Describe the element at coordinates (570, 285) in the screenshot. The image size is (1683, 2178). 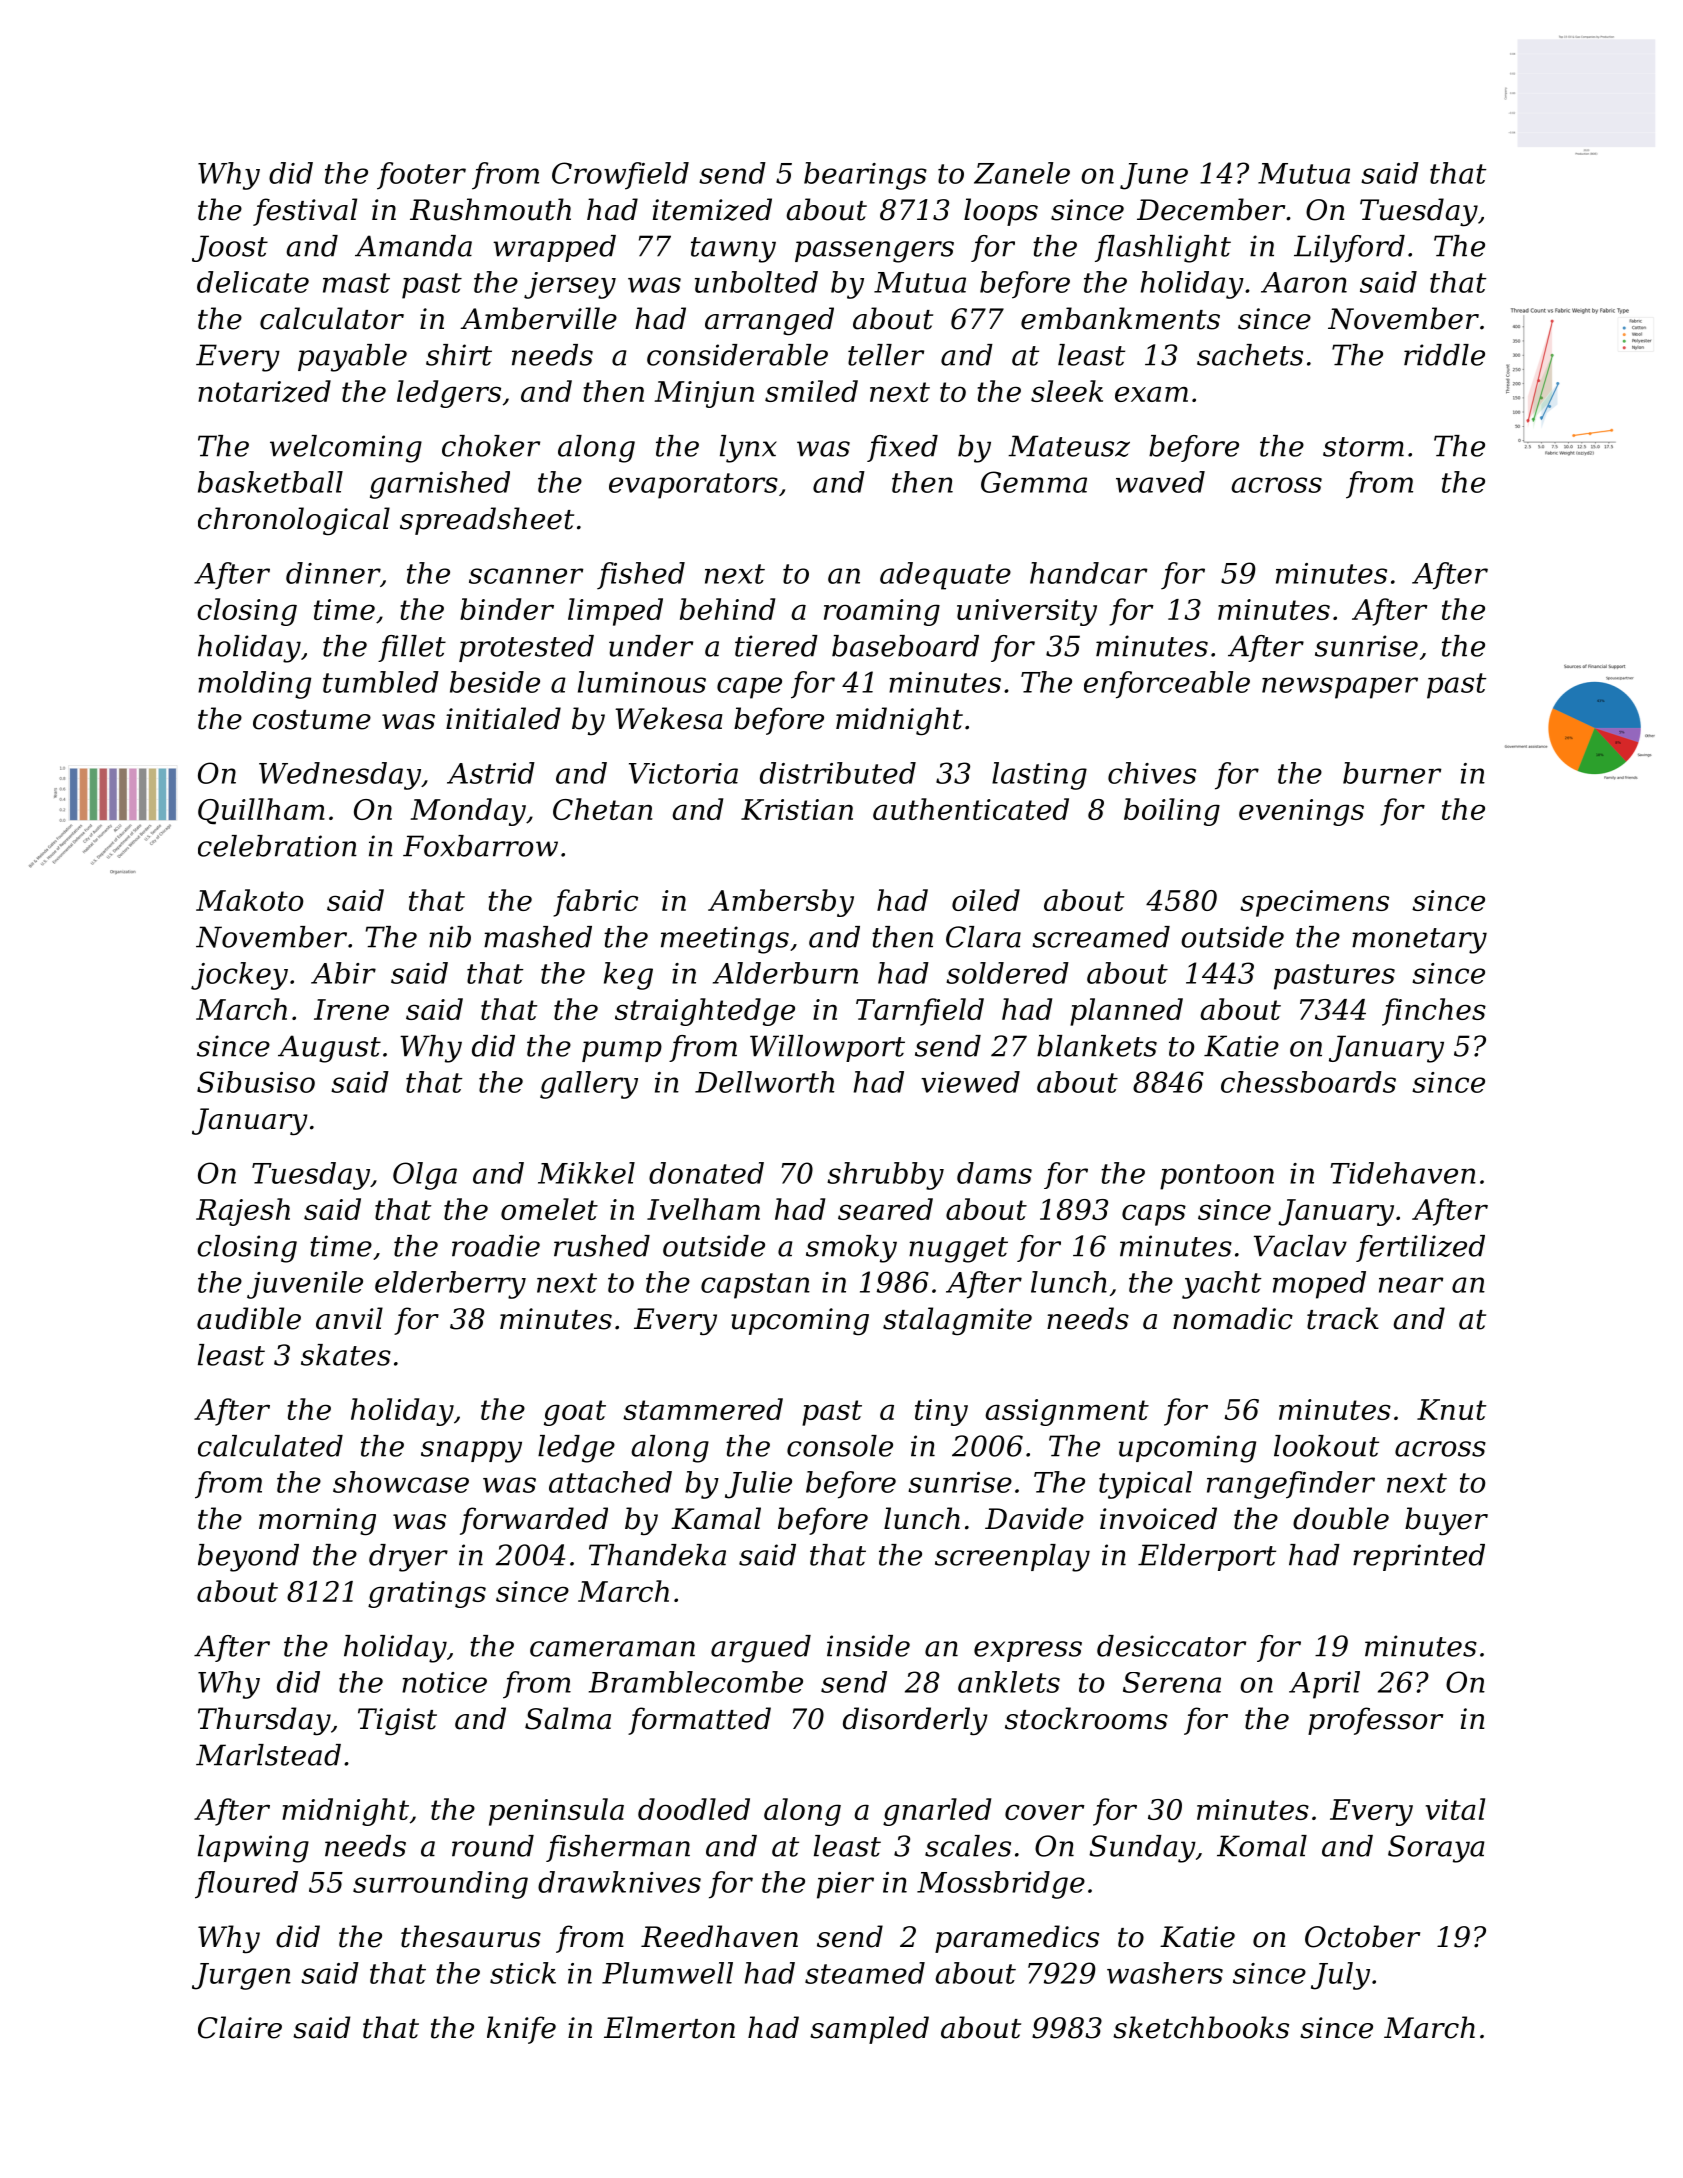
I see `jersey` at that location.
